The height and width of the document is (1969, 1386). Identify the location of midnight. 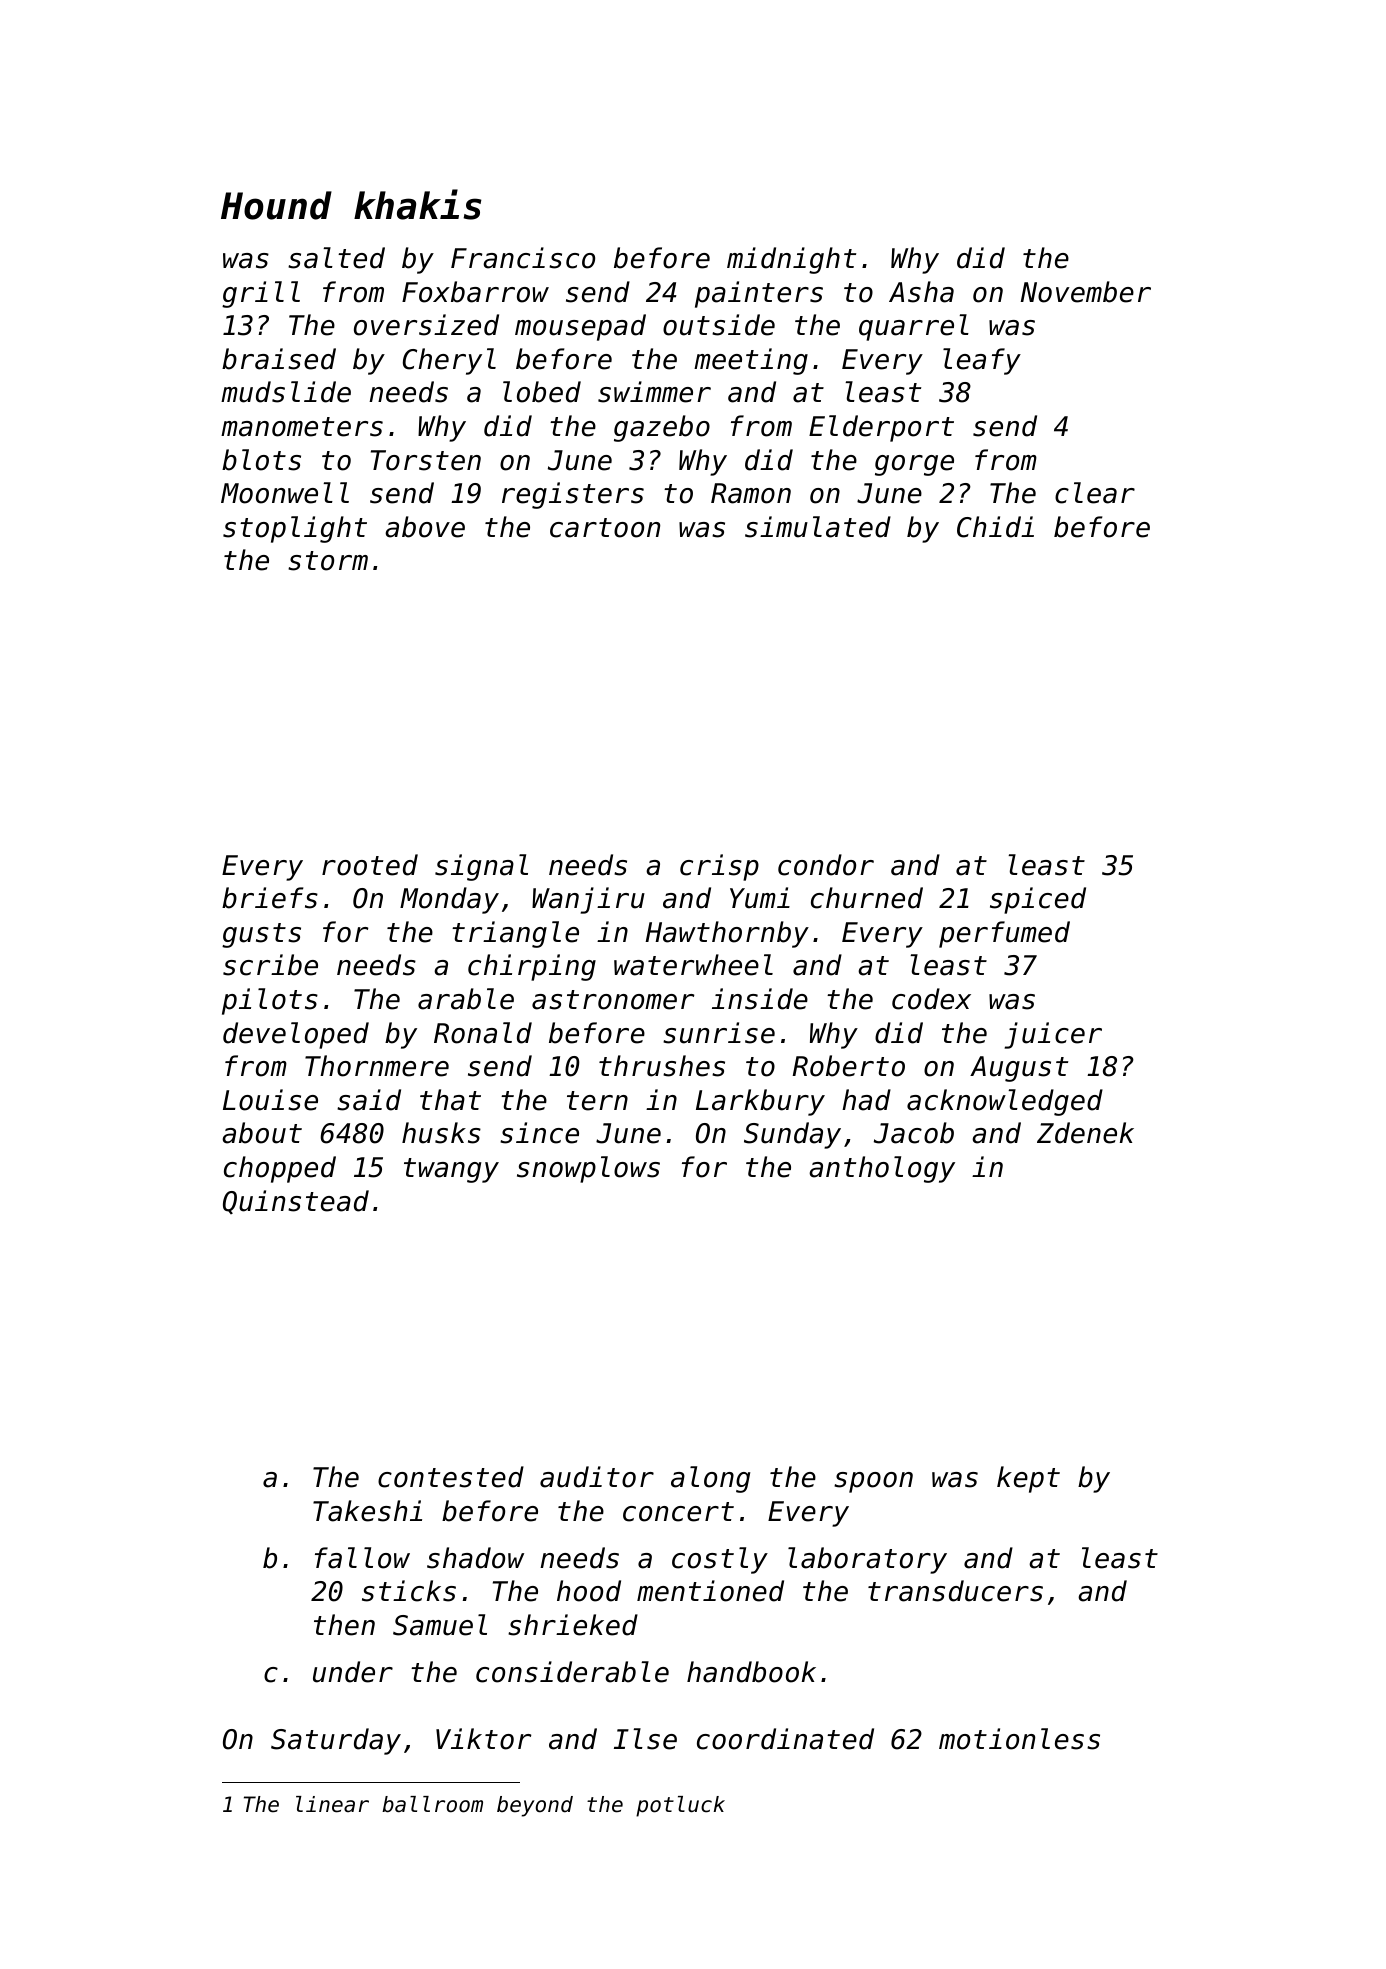
(791, 260).
